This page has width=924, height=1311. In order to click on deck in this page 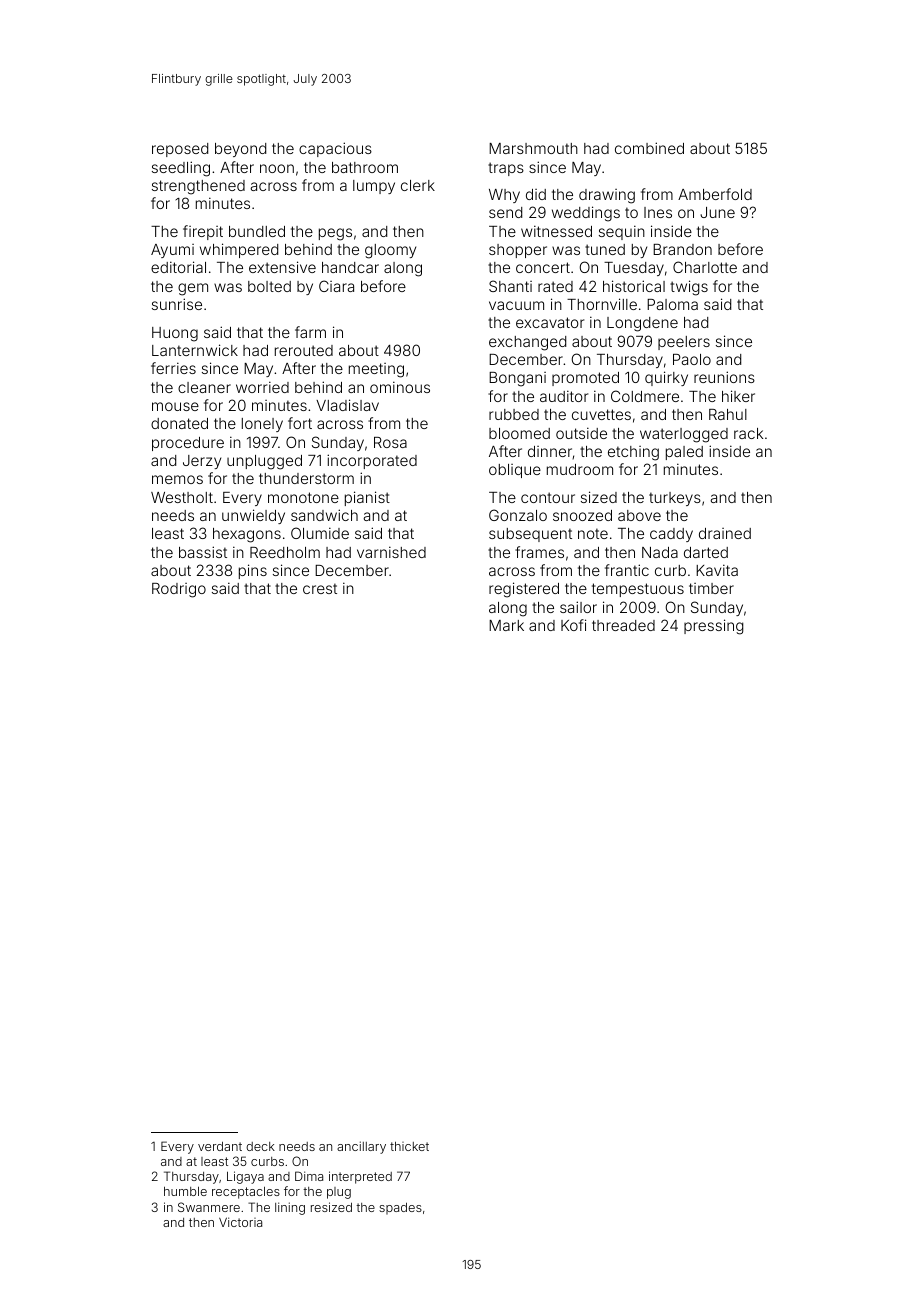, I will do `click(260, 1146)`.
